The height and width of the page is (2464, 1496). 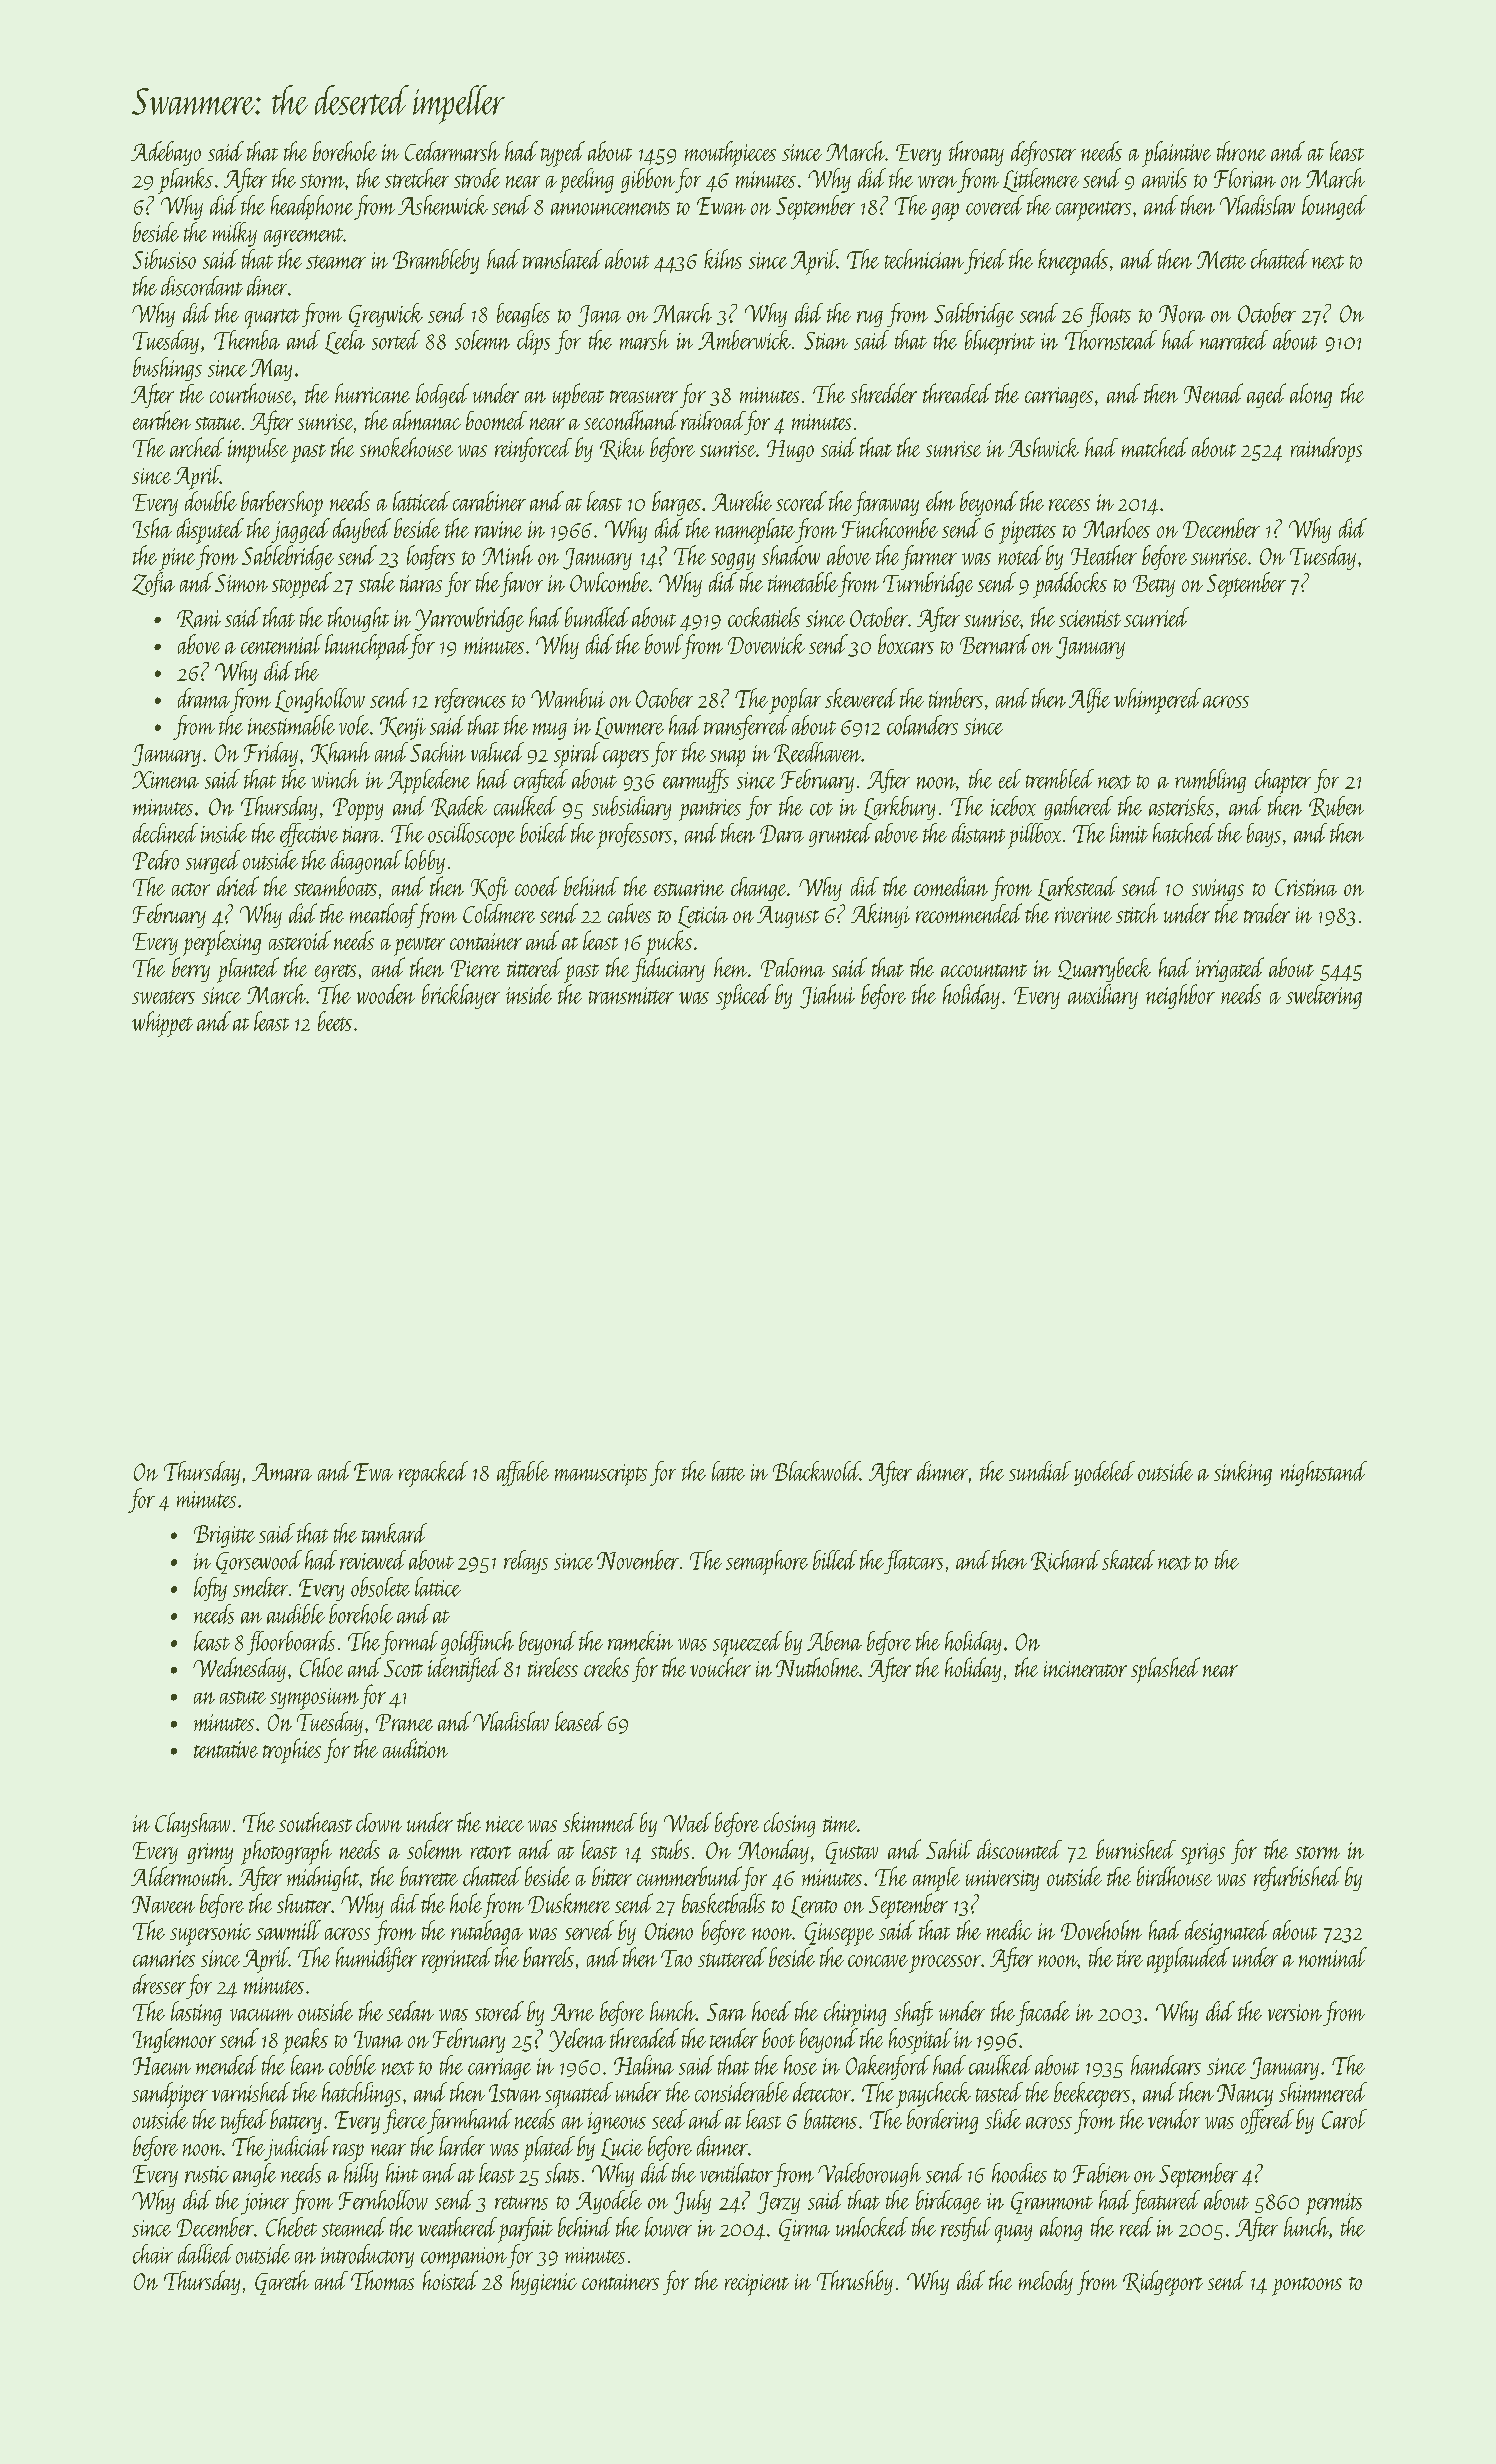 I want to click on Adebayo, so click(x=166, y=153).
